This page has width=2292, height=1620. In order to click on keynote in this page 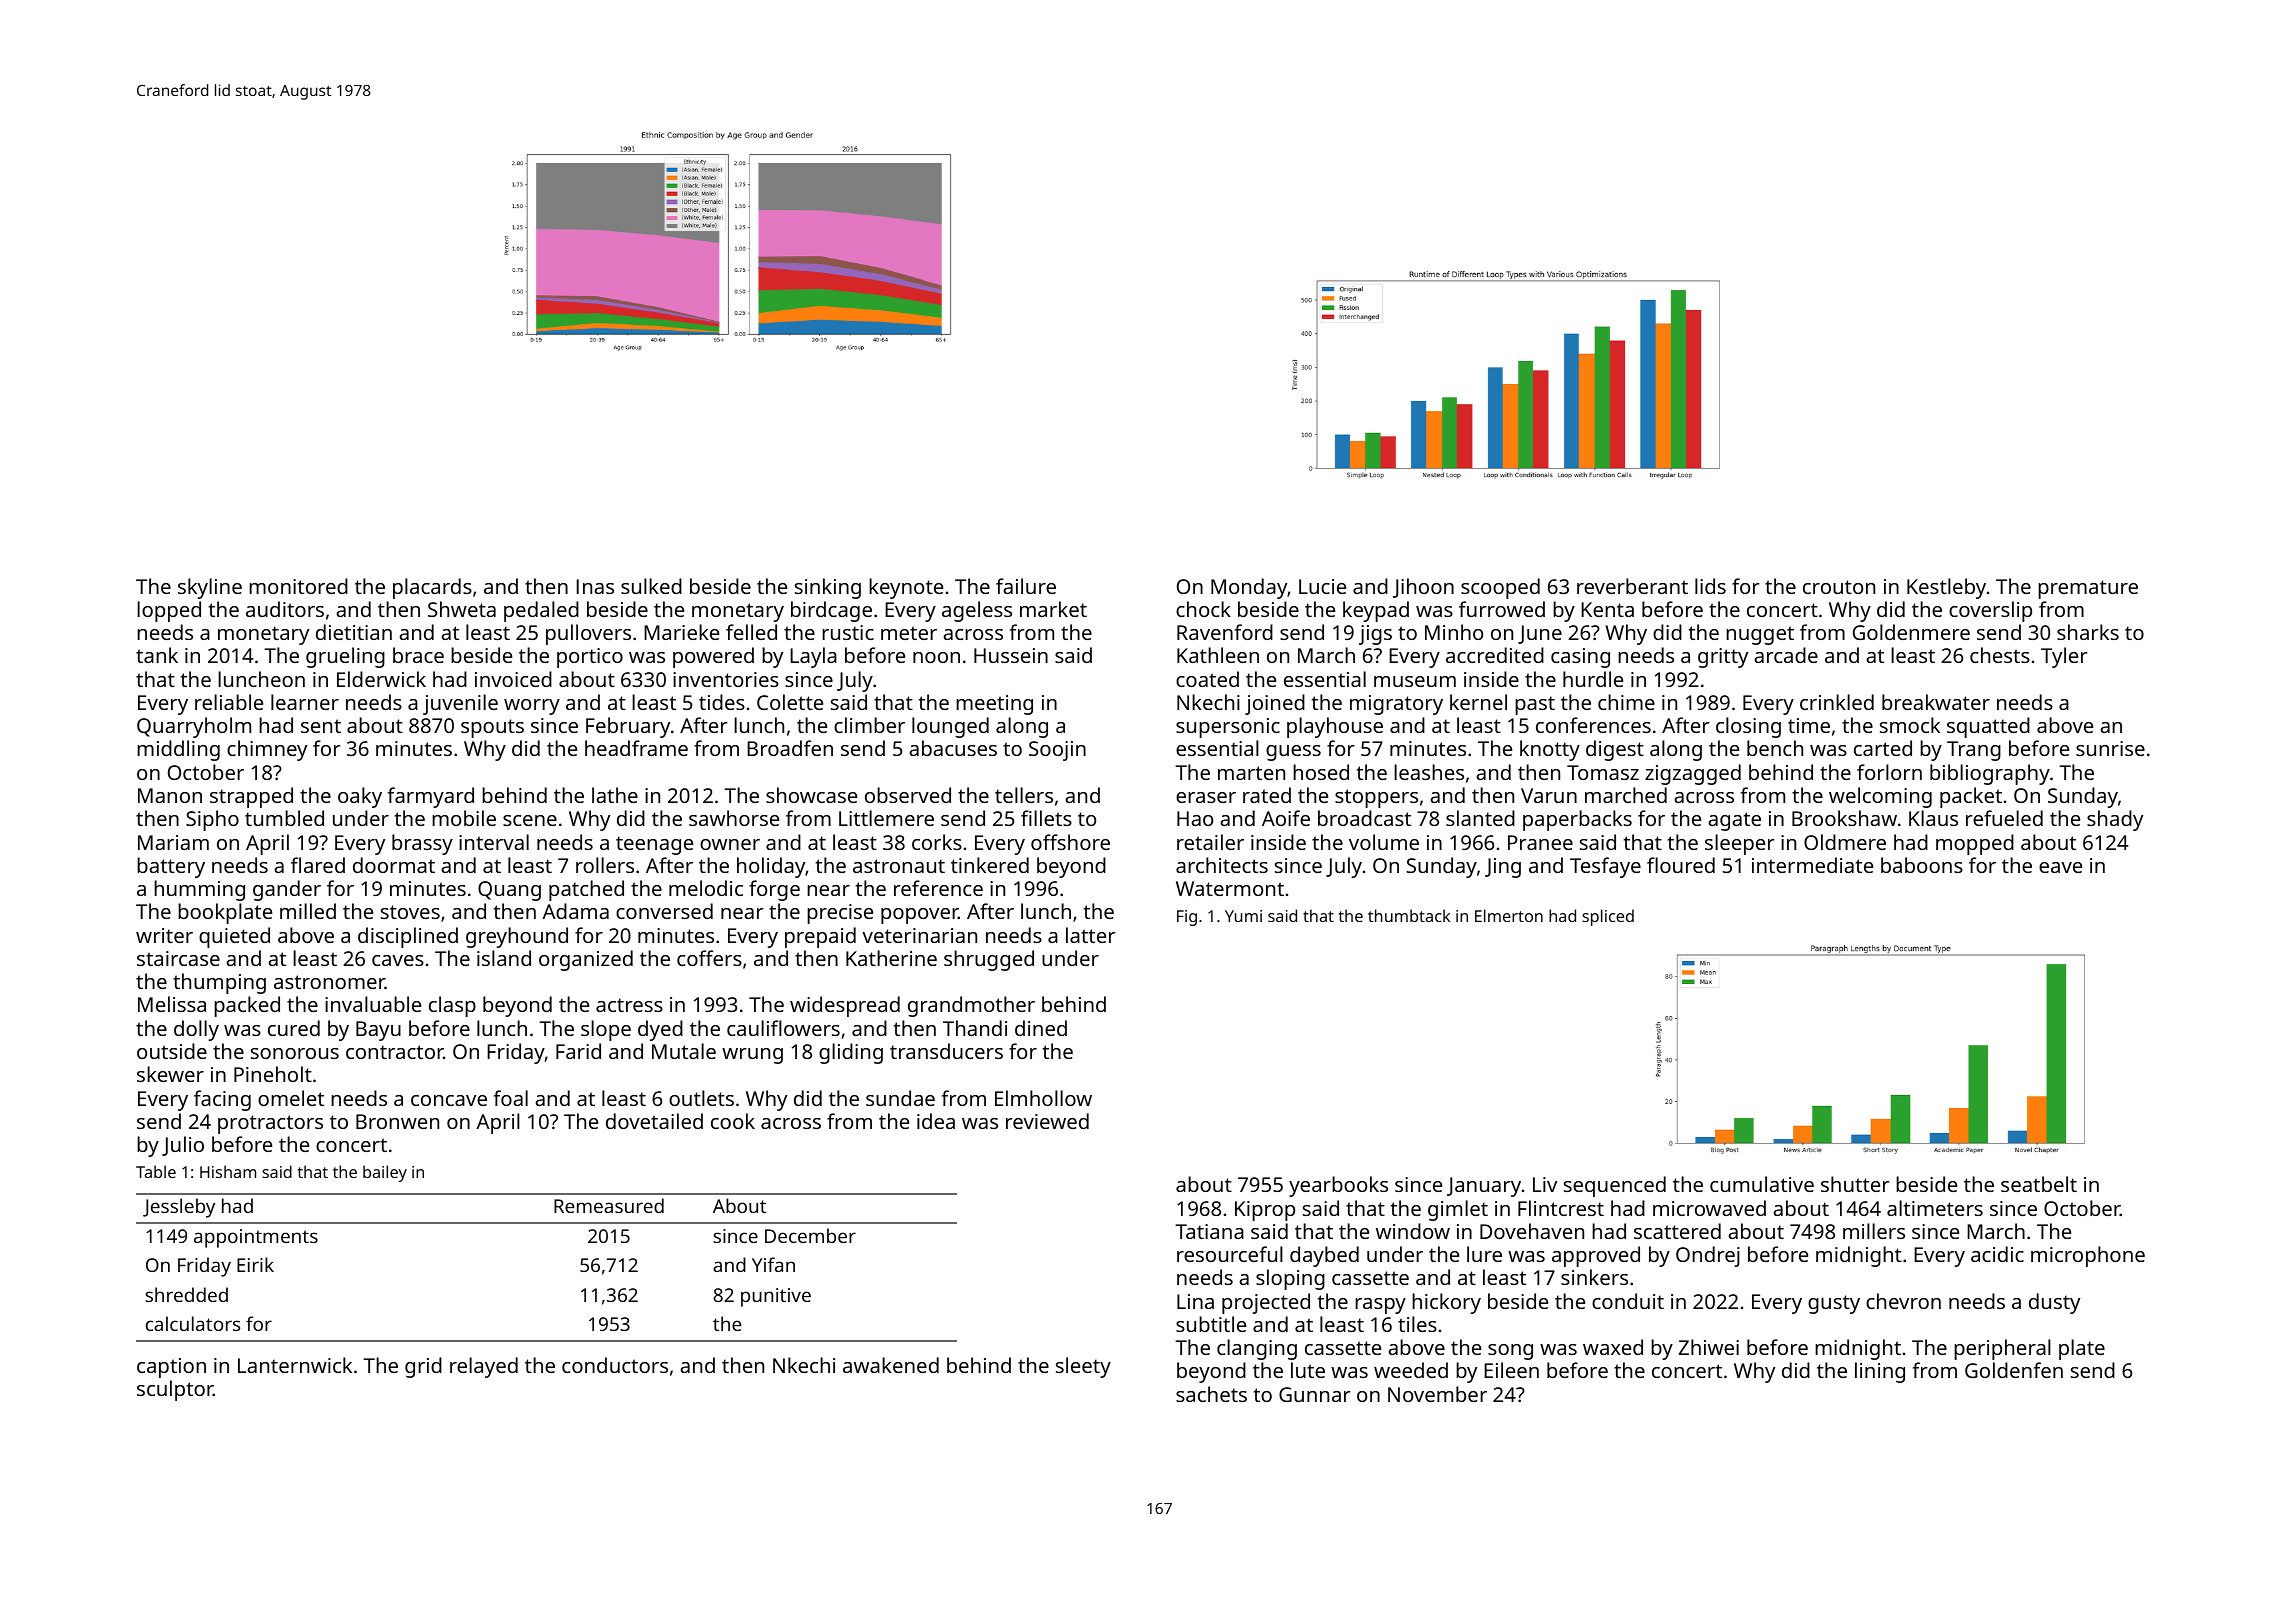, I will do `click(906, 588)`.
